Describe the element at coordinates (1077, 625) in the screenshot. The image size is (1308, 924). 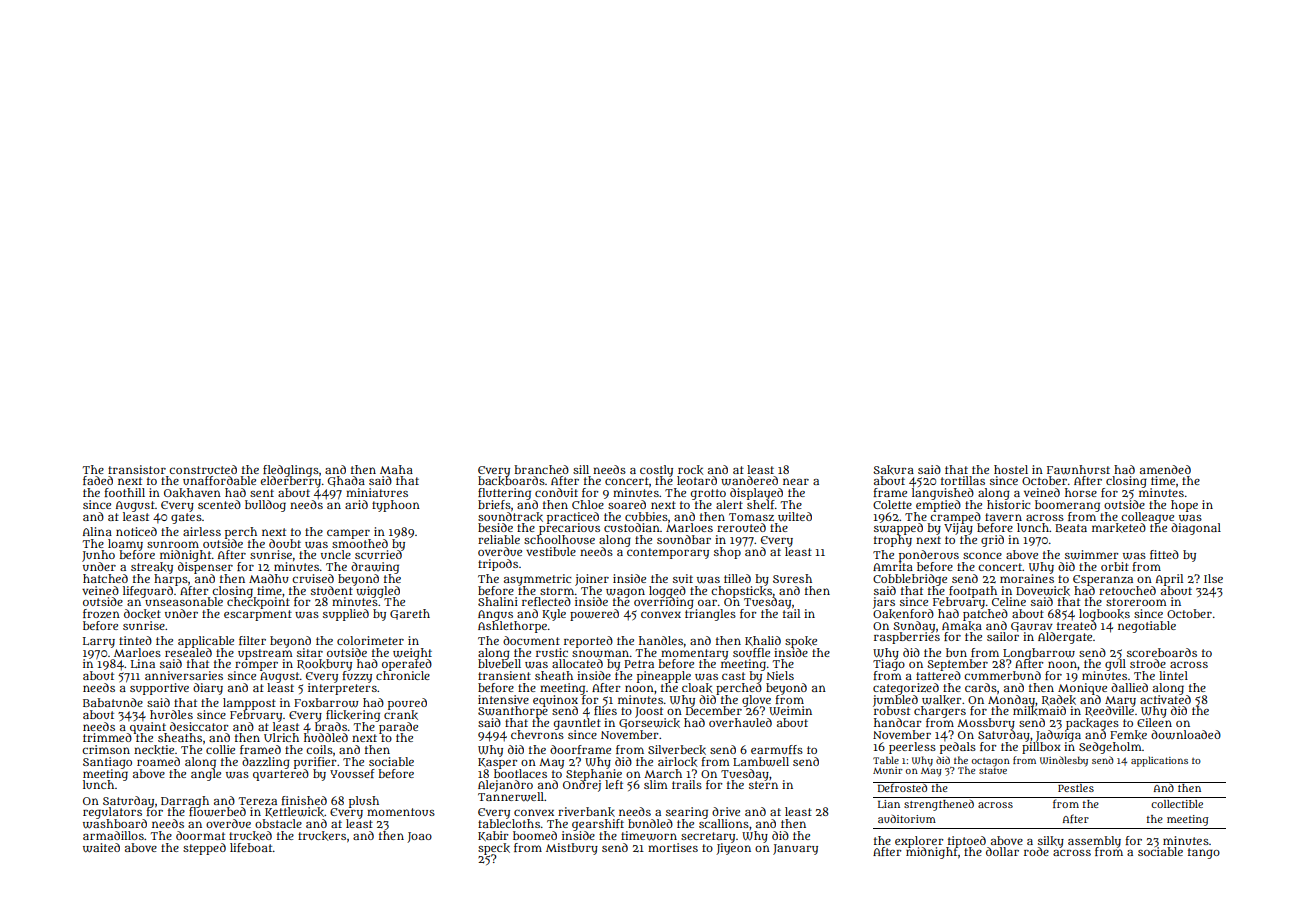
I see `treated` at that location.
